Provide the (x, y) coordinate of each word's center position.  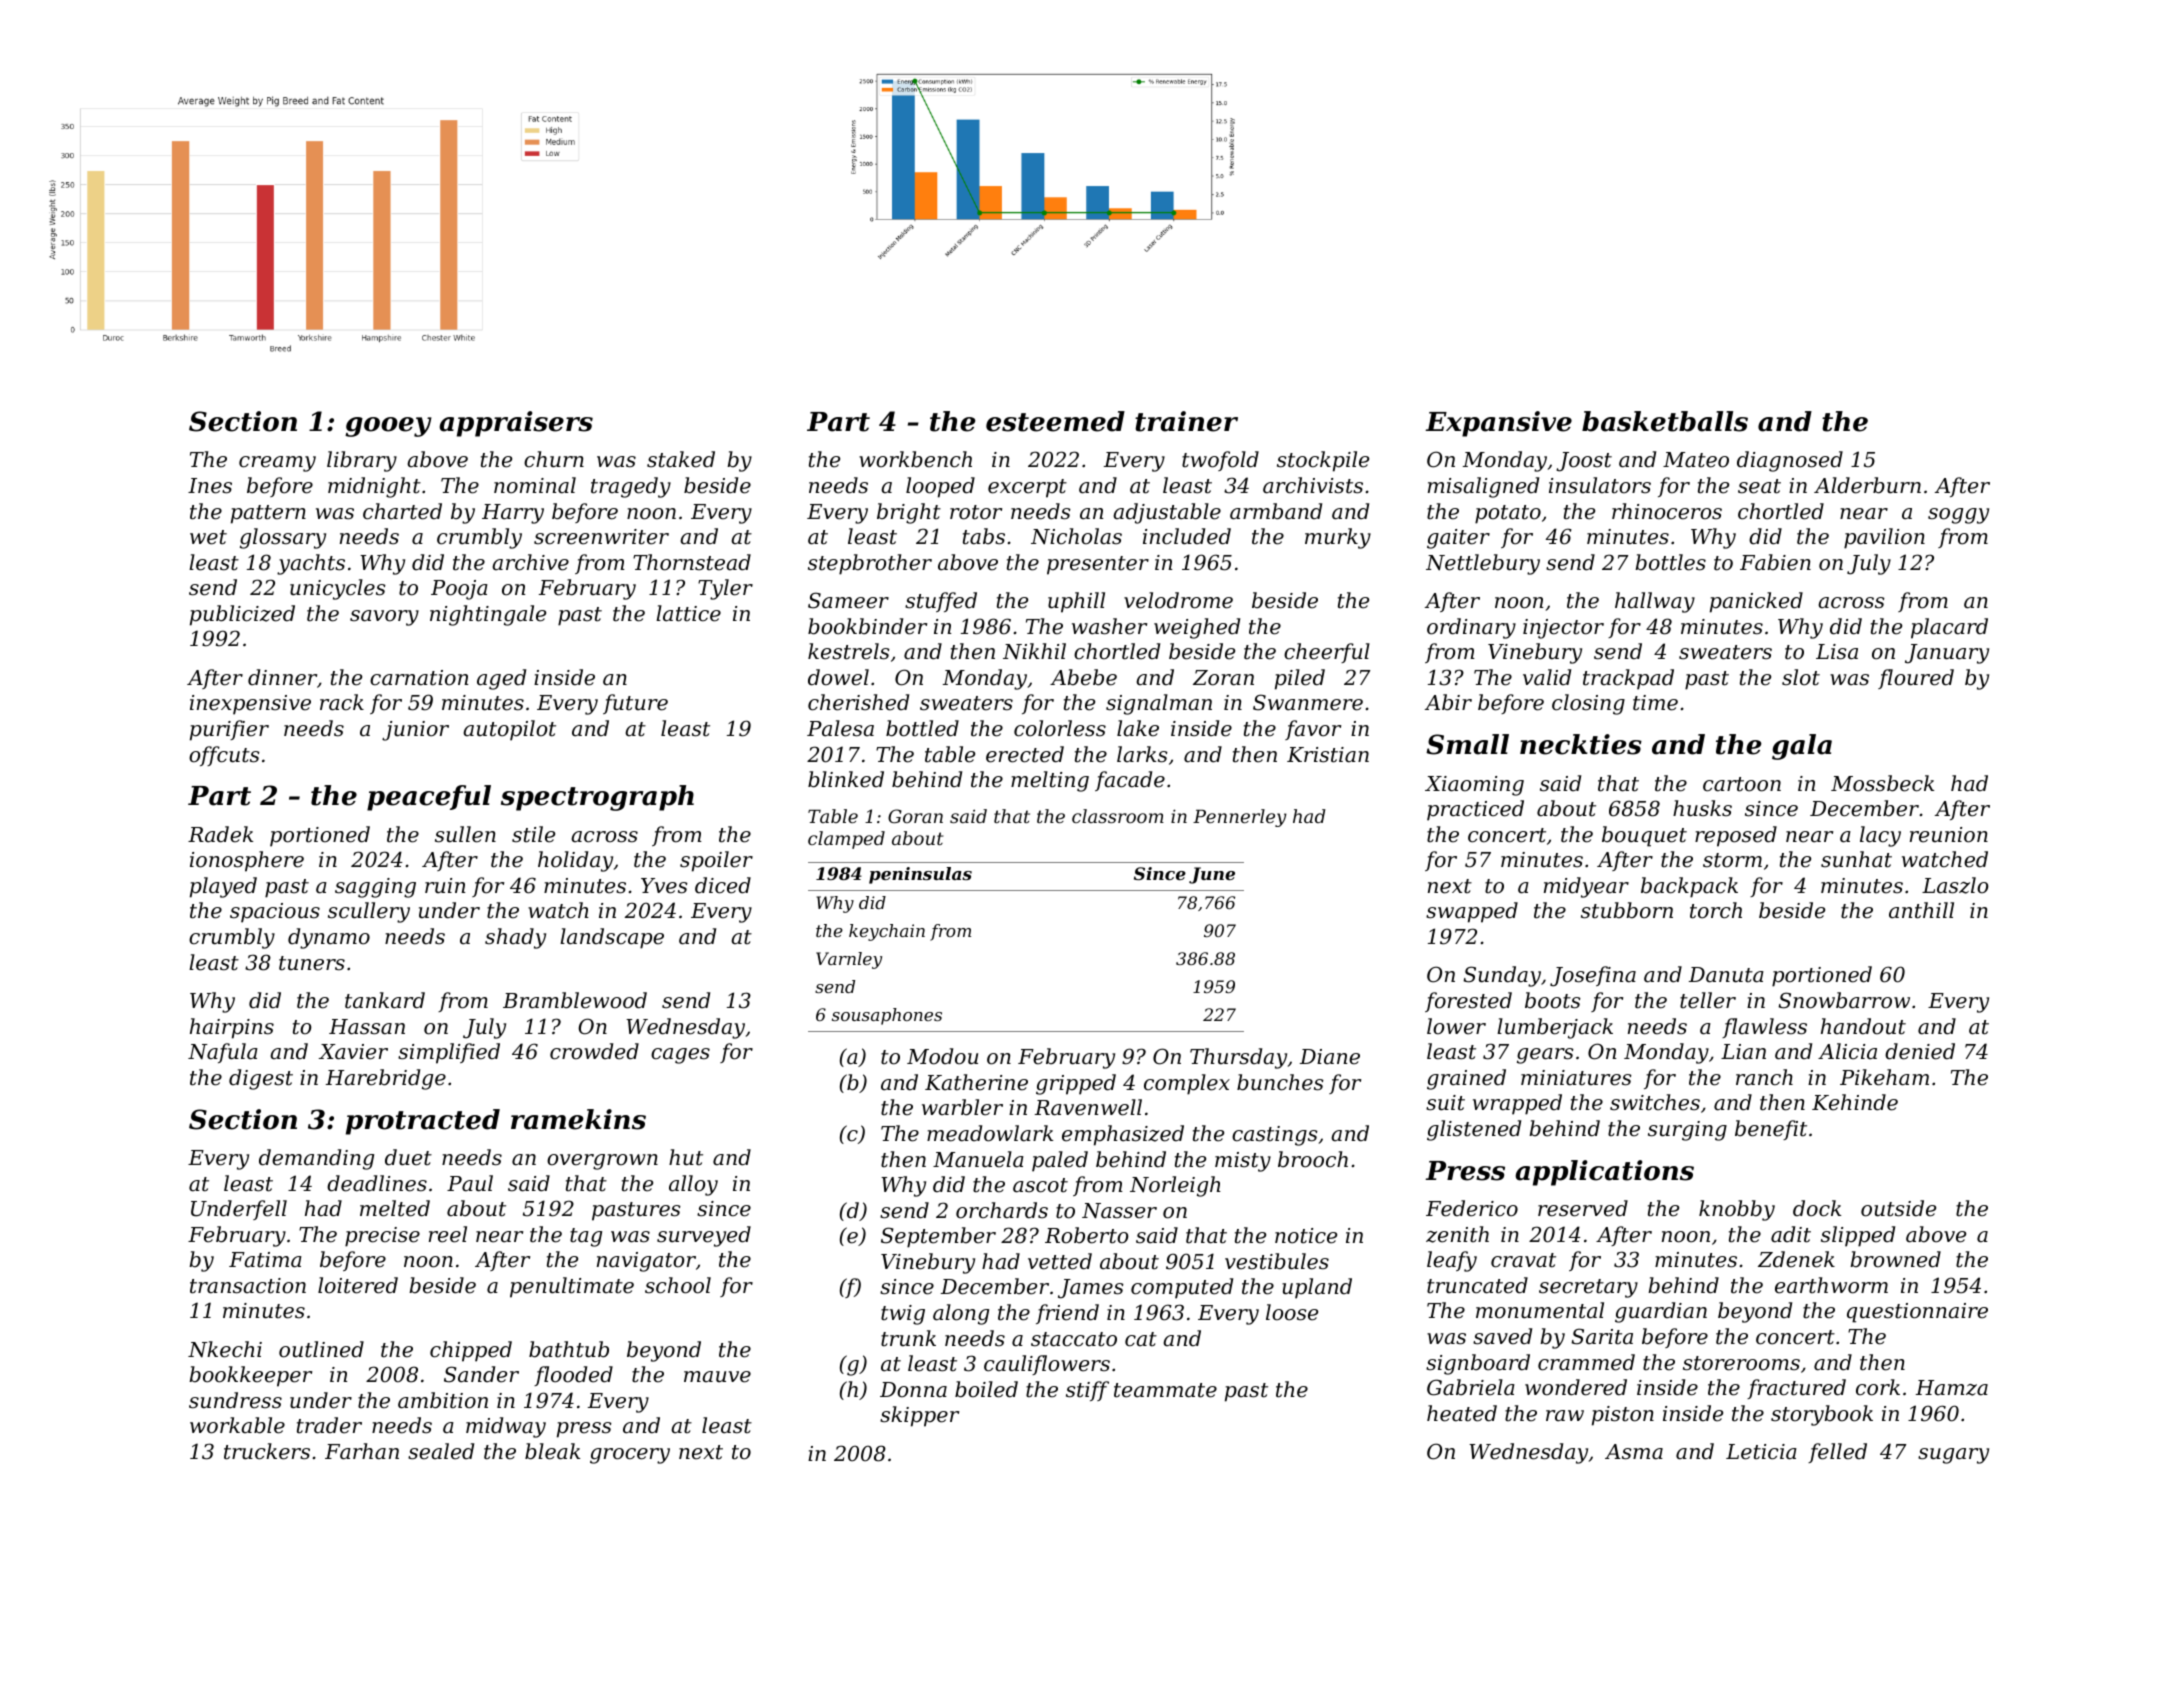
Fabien (1775, 562)
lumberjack (1555, 1028)
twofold (1220, 461)
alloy (693, 1185)
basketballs (1665, 421)
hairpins (232, 1028)
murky (1338, 538)
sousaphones (887, 1016)
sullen (465, 834)
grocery (630, 1456)
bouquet (1644, 836)
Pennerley (1240, 818)
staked (681, 459)
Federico (1472, 1208)
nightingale (488, 615)
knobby (1737, 1210)
